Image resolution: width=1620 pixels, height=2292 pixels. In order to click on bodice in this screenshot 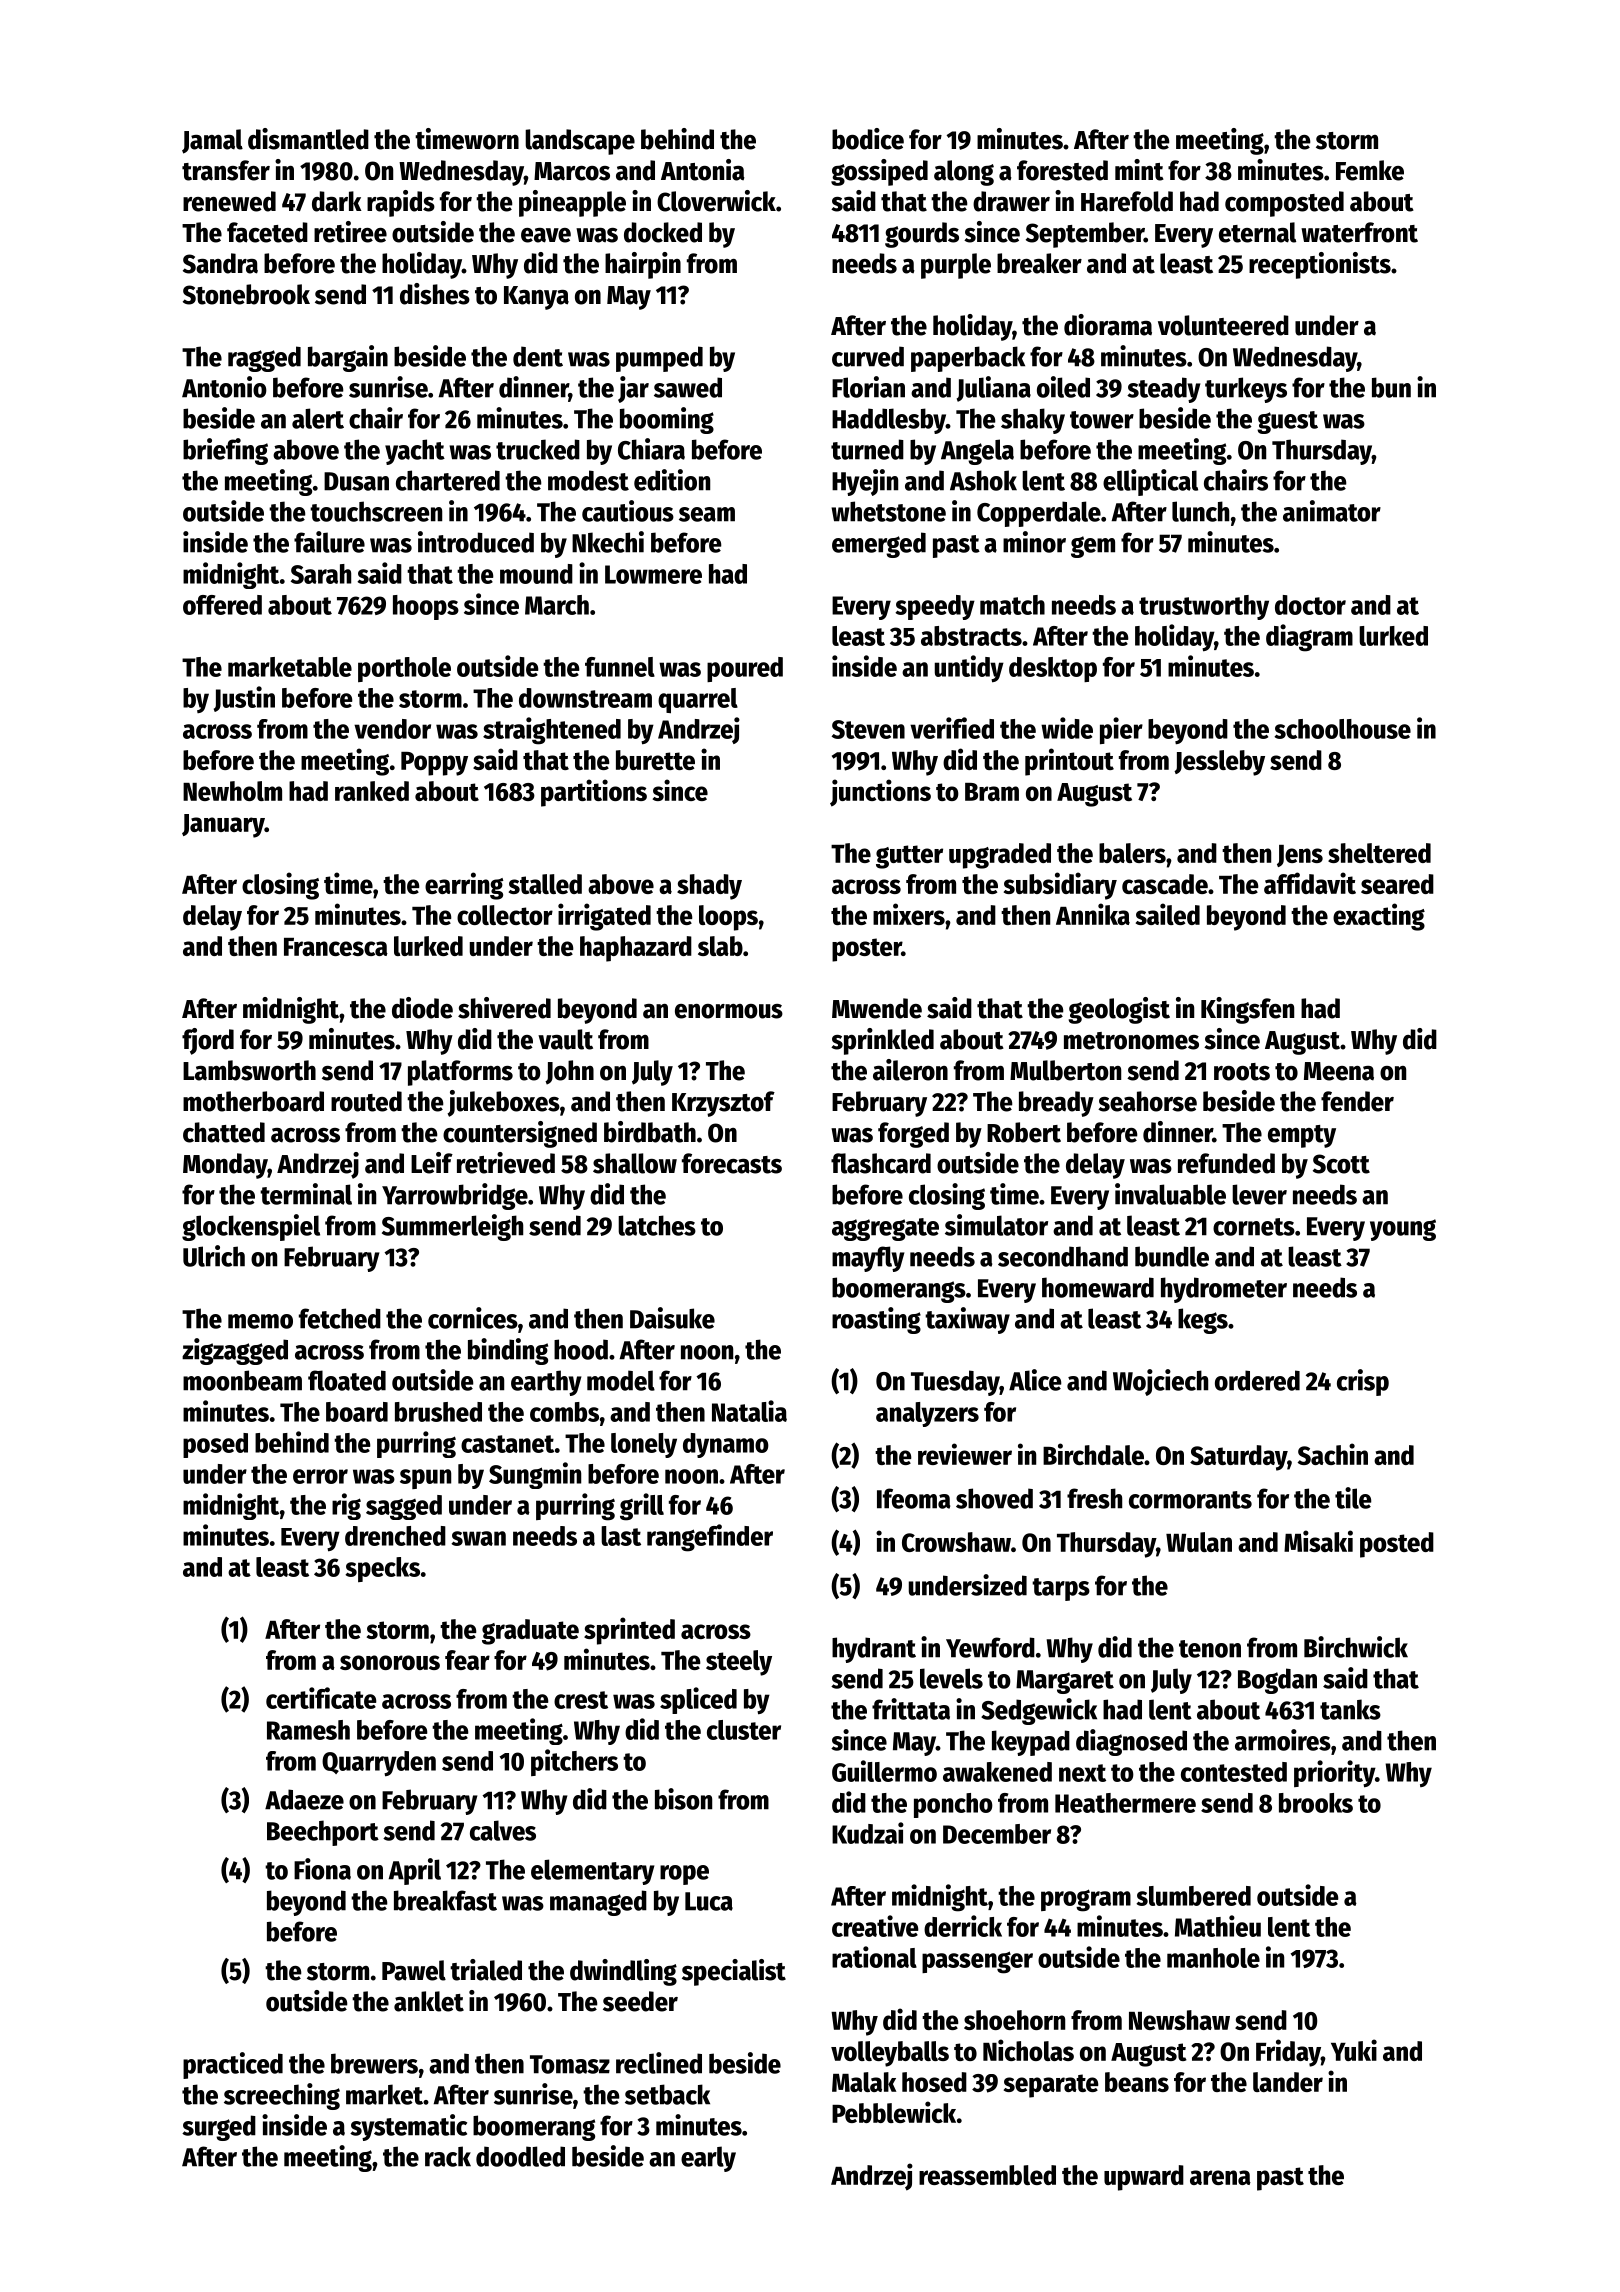, I will do `click(868, 139)`.
